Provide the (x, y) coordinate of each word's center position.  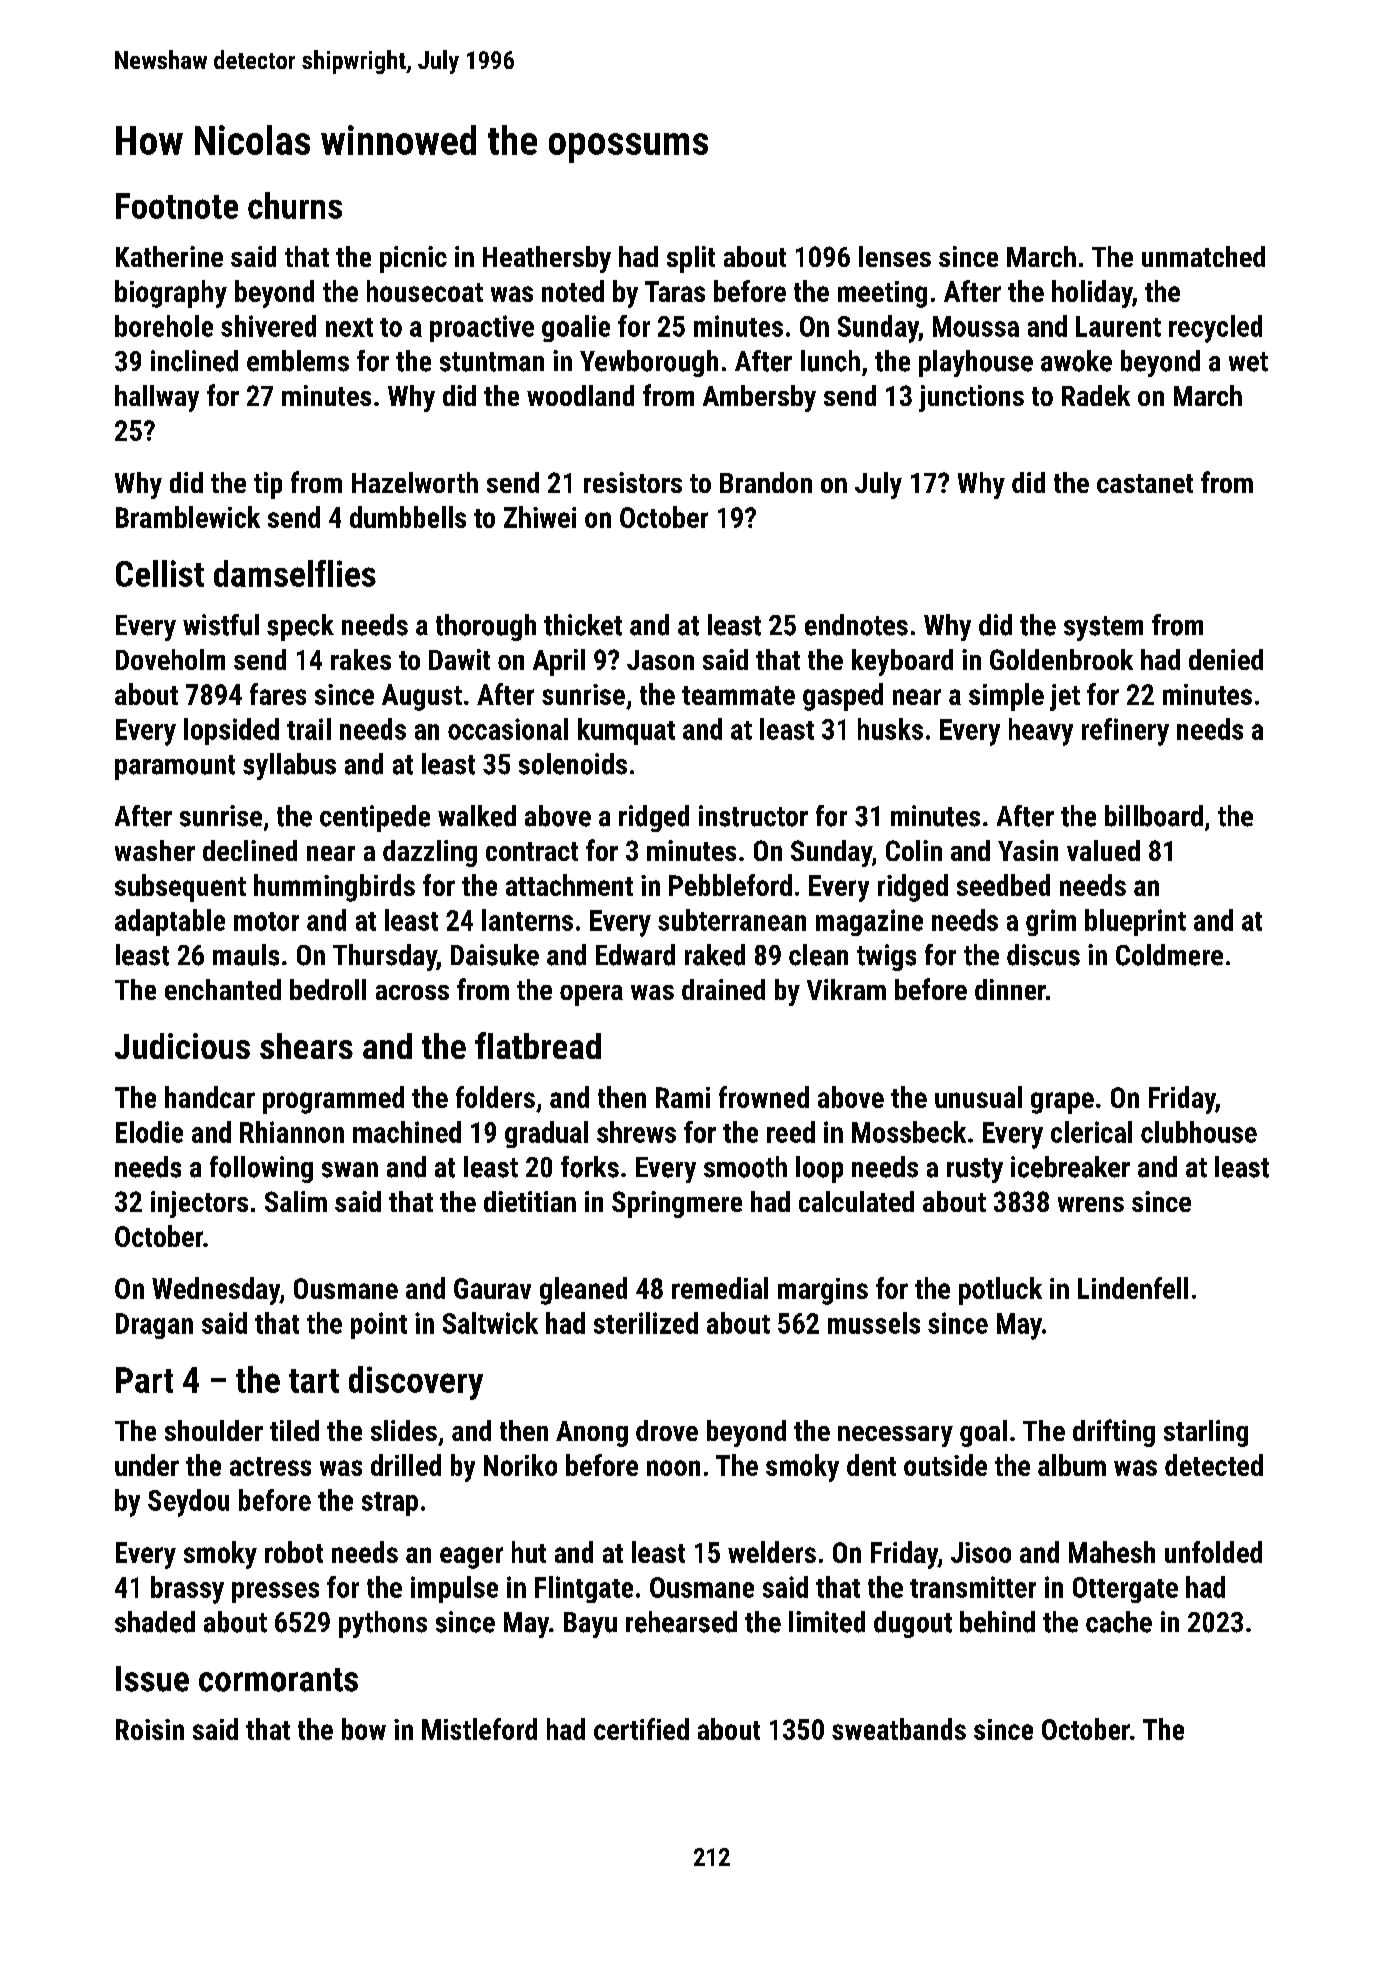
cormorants (278, 1680)
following (261, 1169)
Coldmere (1169, 955)
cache (1119, 1622)
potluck (1000, 1291)
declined (250, 850)
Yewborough (649, 363)
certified (641, 1729)
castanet (1145, 483)
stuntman (492, 362)
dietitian (530, 1201)
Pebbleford (730, 885)
